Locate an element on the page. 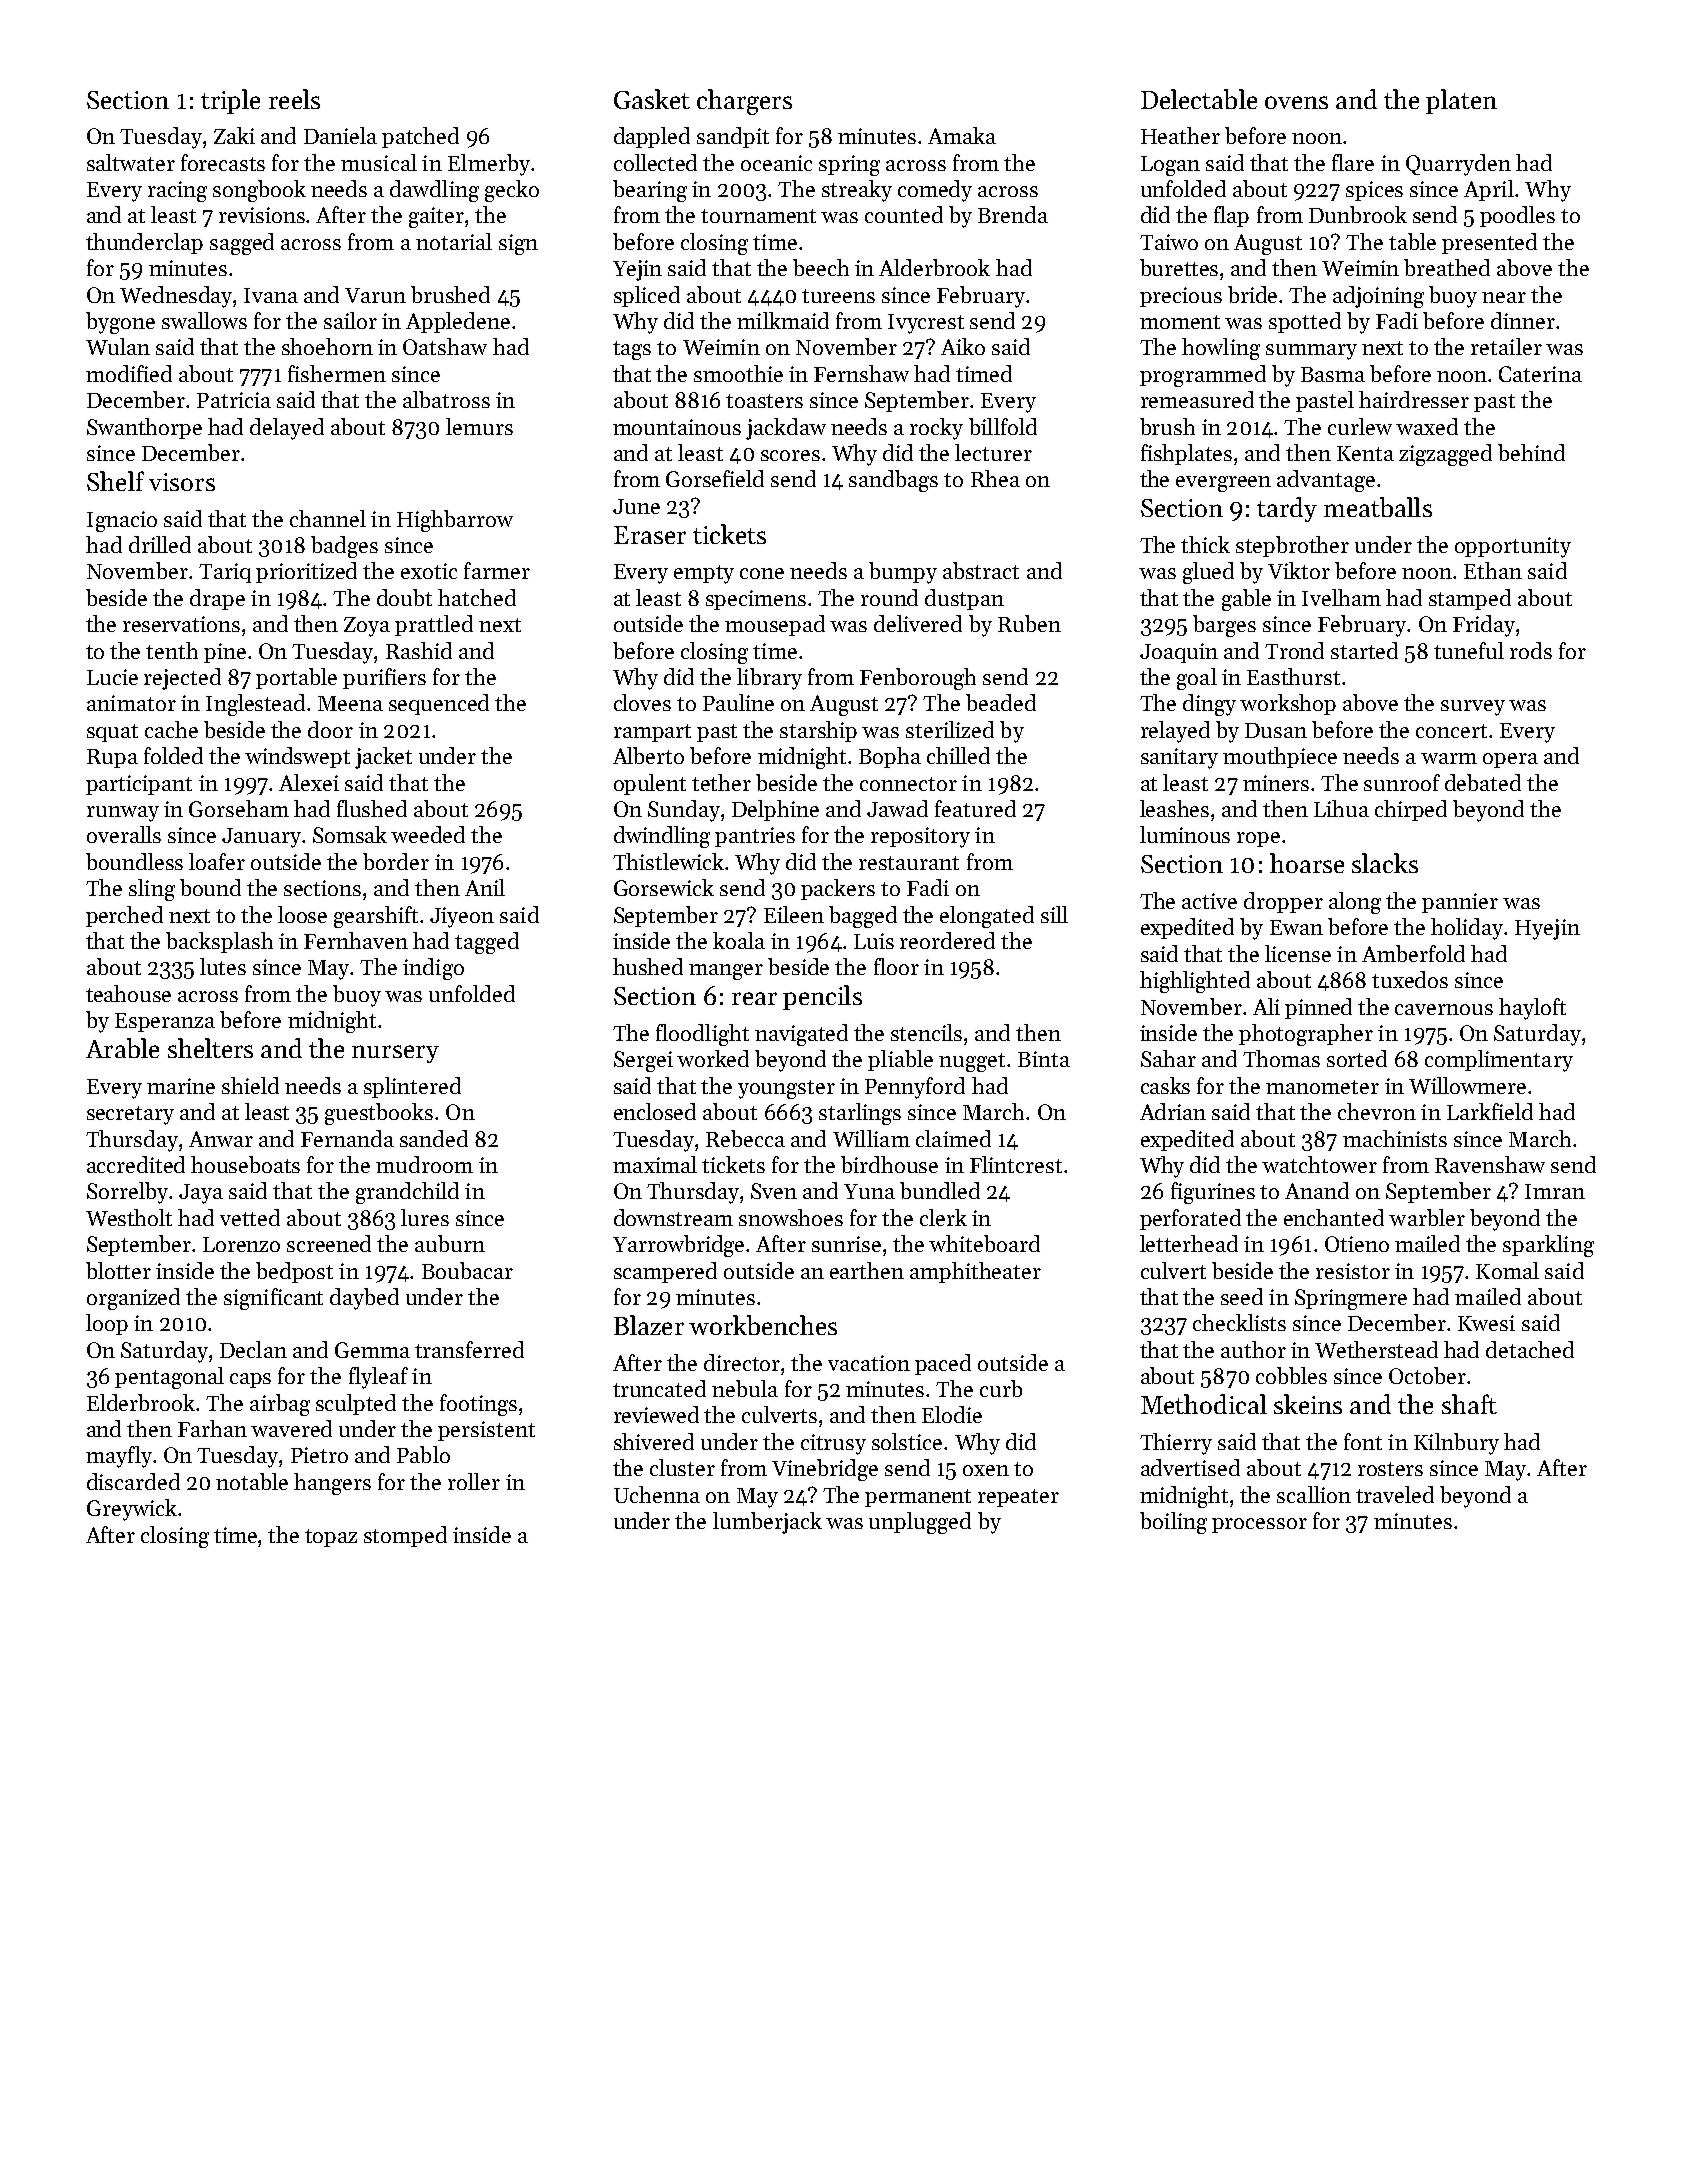 This document has width=1683, height=2178. Sergei is located at coordinates (643, 1061).
